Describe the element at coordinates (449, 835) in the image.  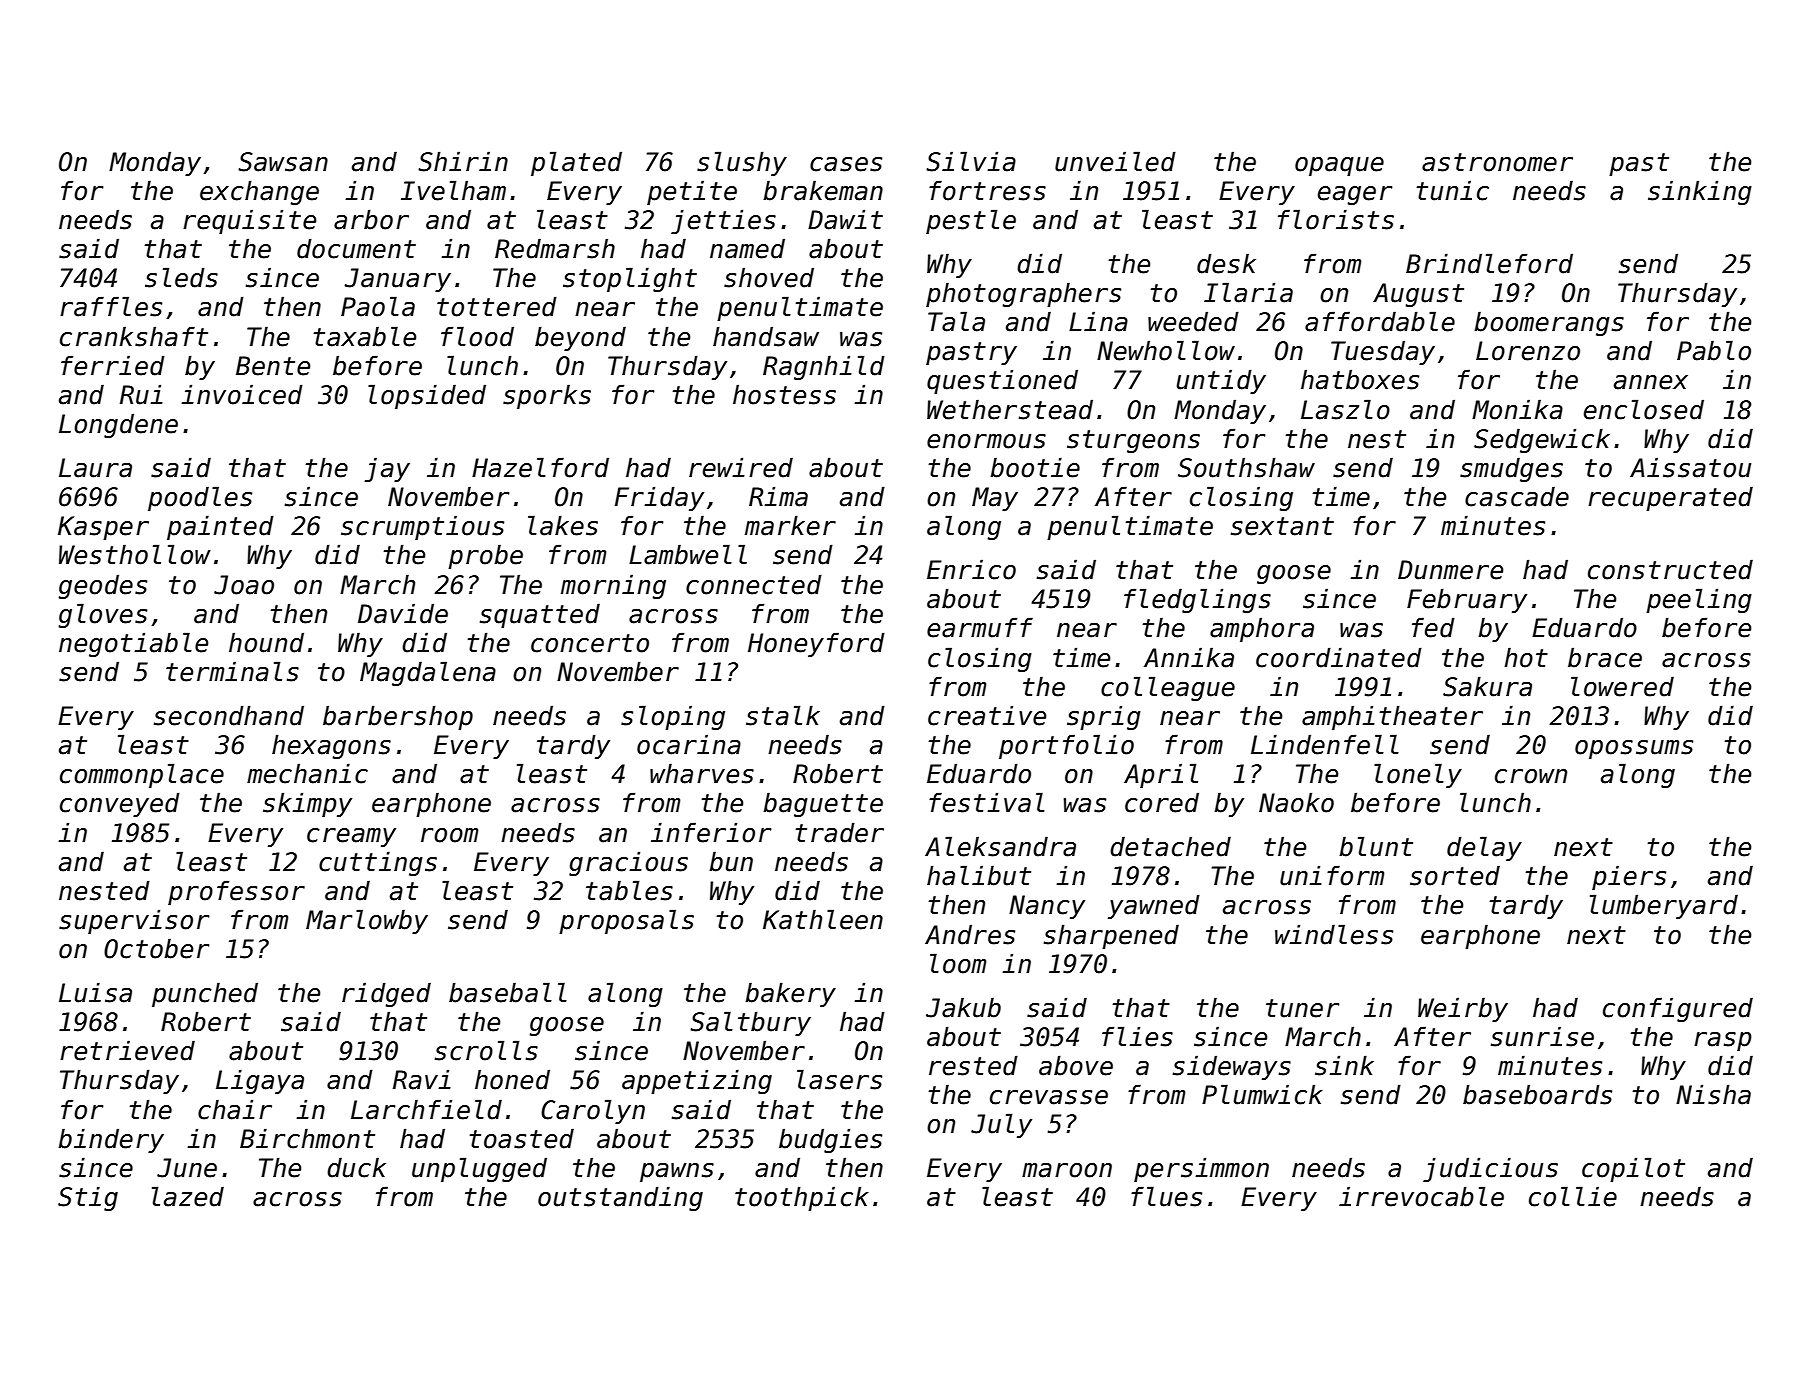
I see `room` at that location.
